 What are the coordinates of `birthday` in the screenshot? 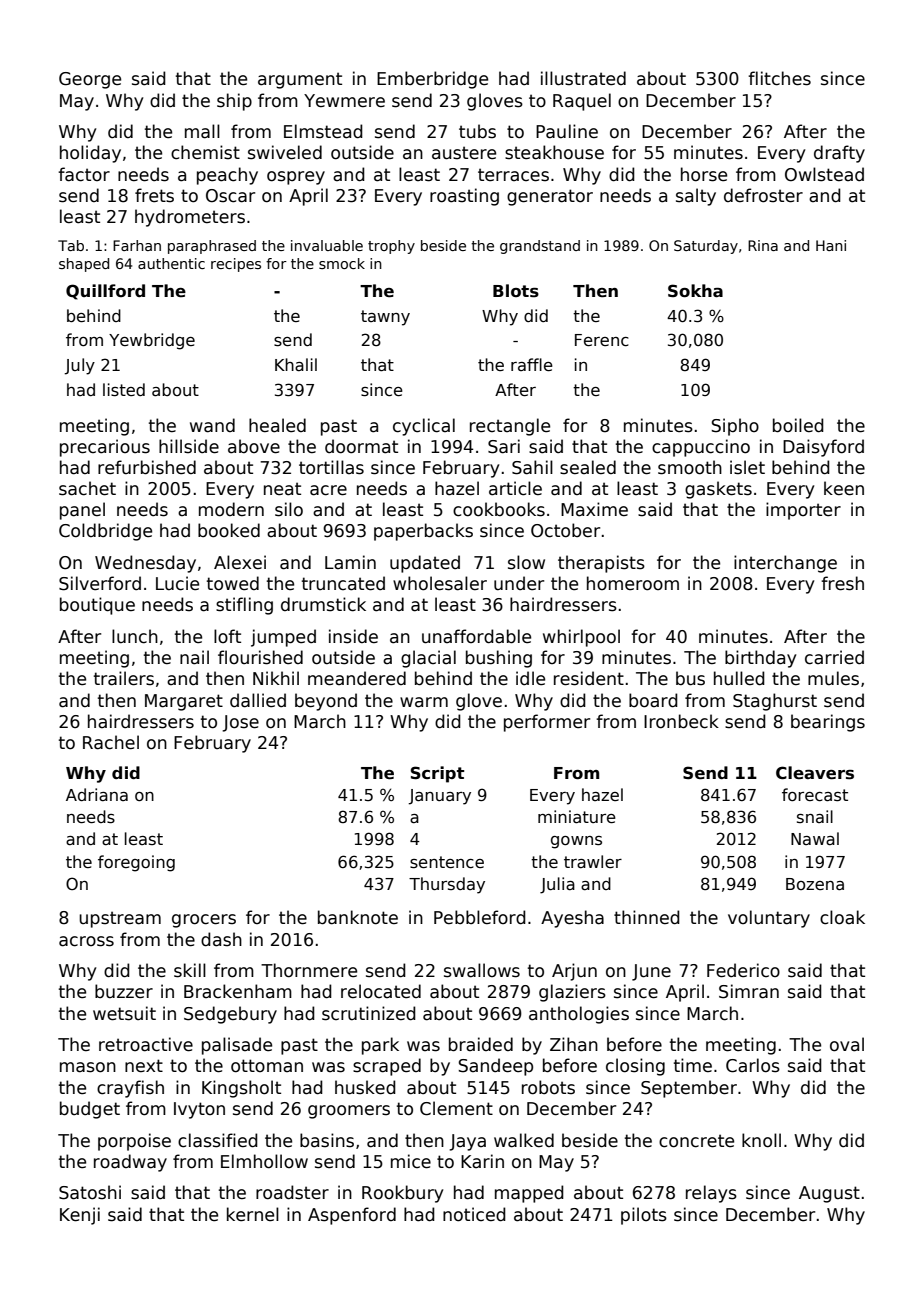 It's located at (760, 659).
